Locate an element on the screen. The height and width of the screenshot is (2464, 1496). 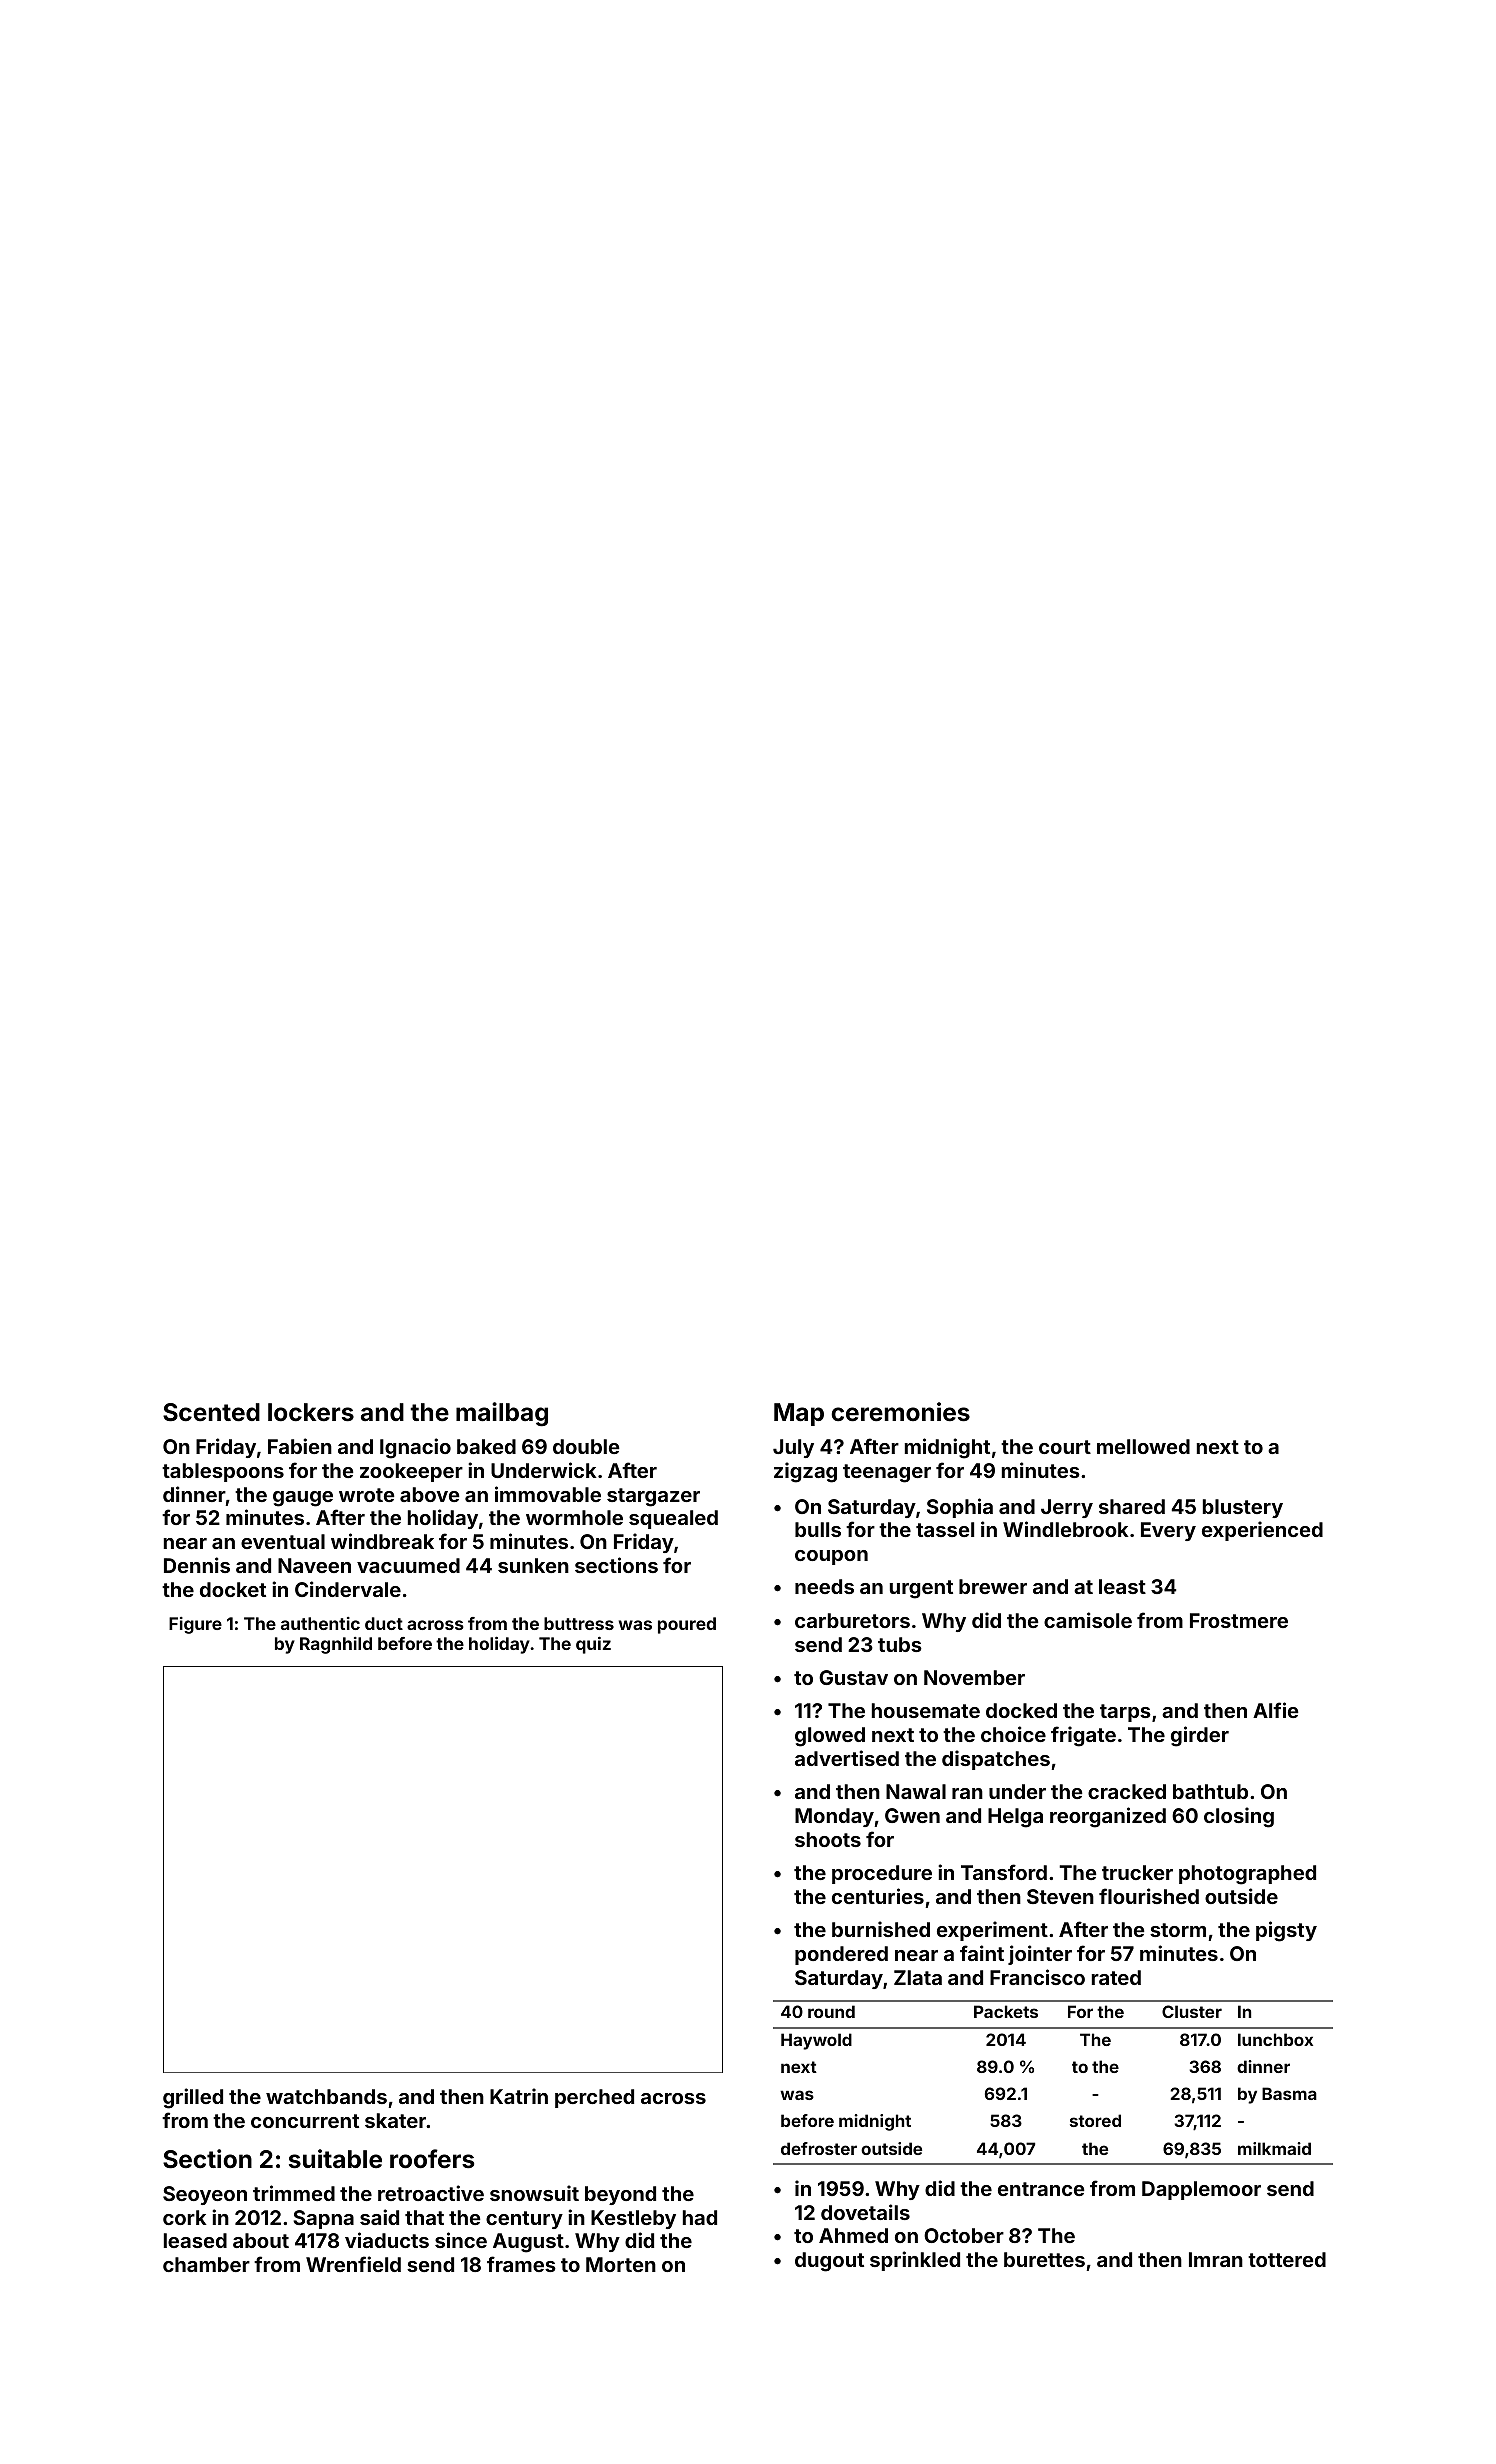
tottered is located at coordinates (1287, 2259).
